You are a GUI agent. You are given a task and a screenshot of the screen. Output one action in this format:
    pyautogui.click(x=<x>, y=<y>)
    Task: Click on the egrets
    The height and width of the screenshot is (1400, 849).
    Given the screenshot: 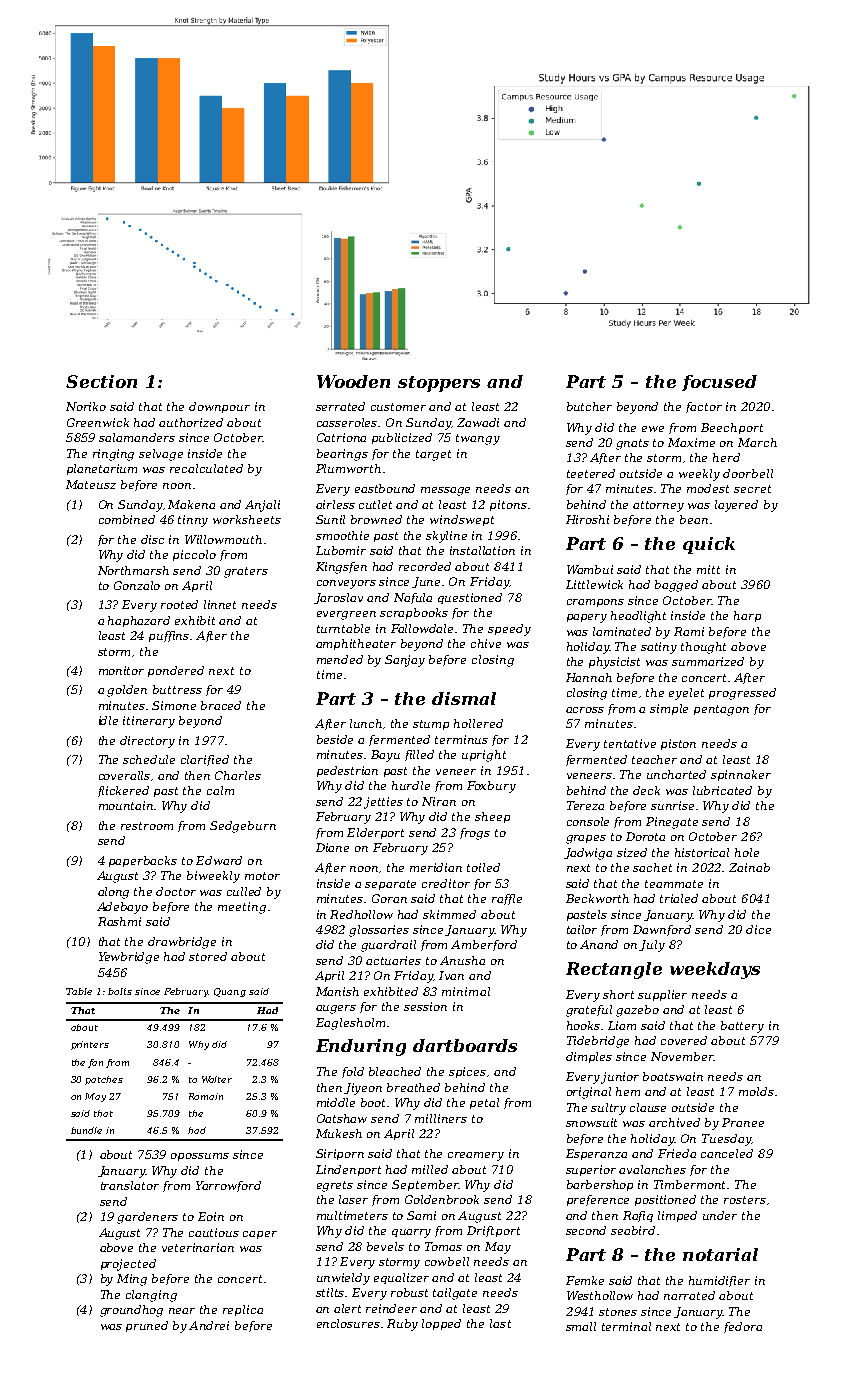 What is the action you would take?
    pyautogui.click(x=335, y=1186)
